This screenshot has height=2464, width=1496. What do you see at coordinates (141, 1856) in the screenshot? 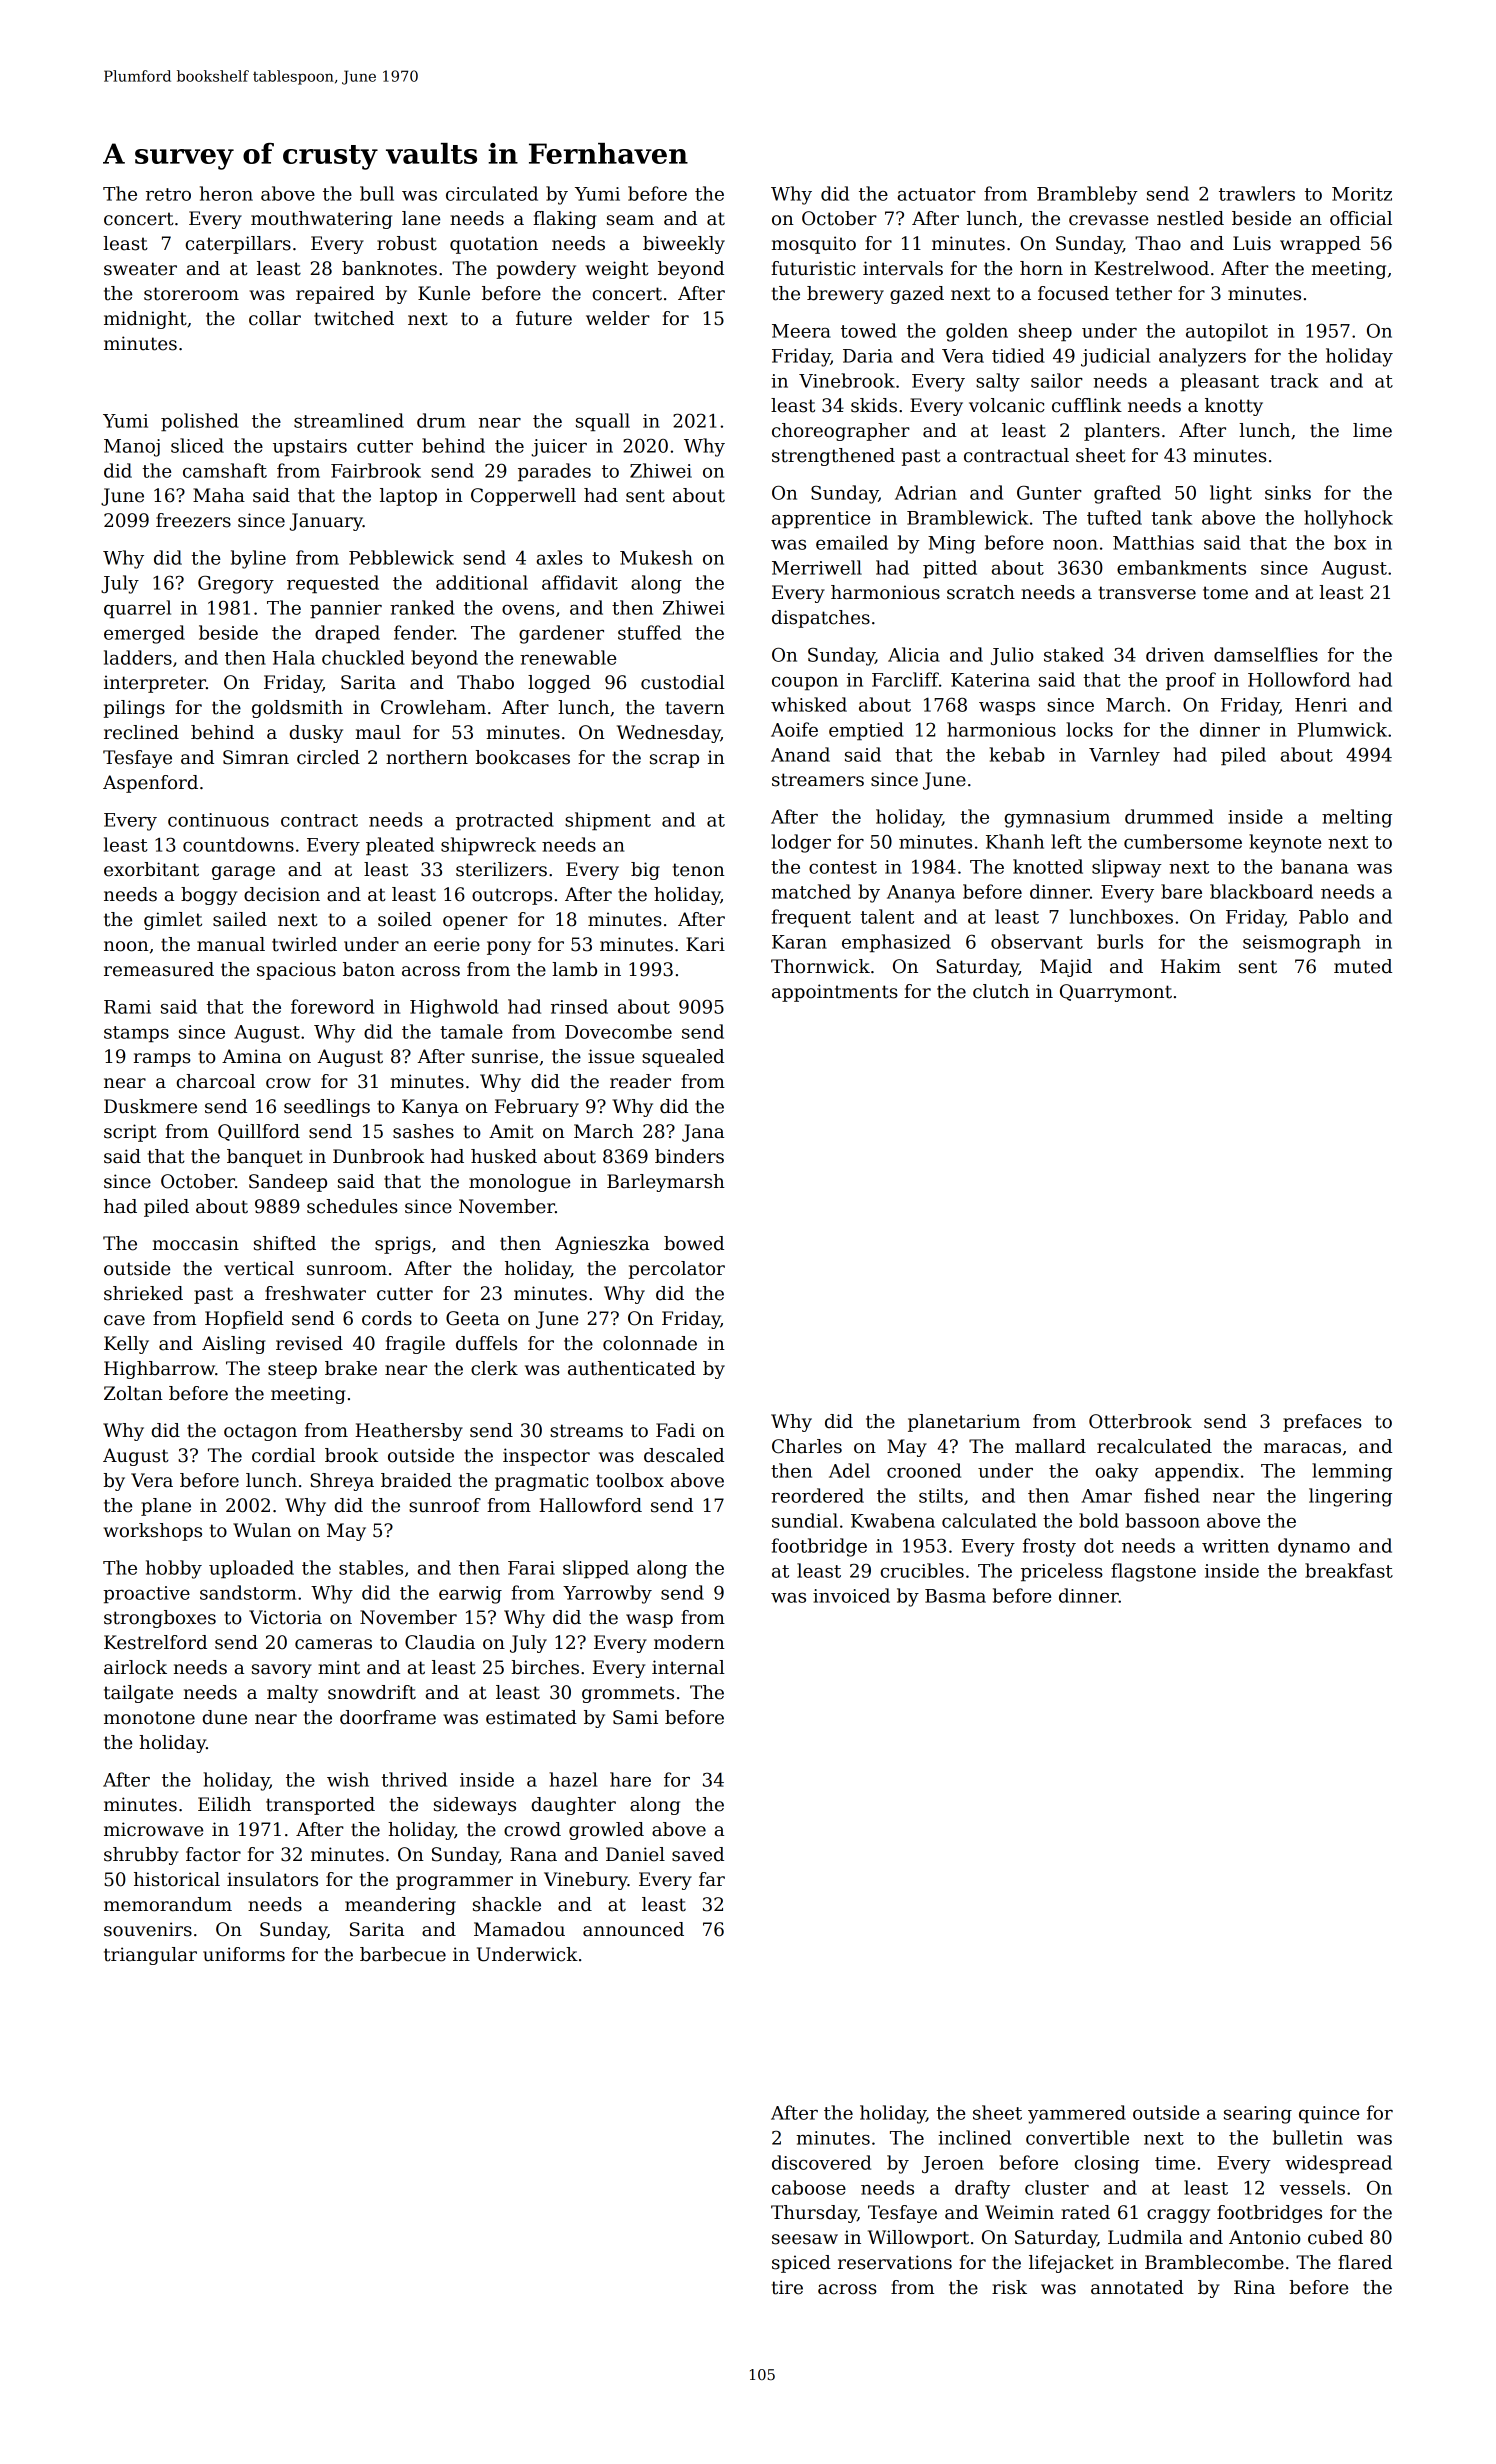
I see `shrubby` at bounding box center [141, 1856].
